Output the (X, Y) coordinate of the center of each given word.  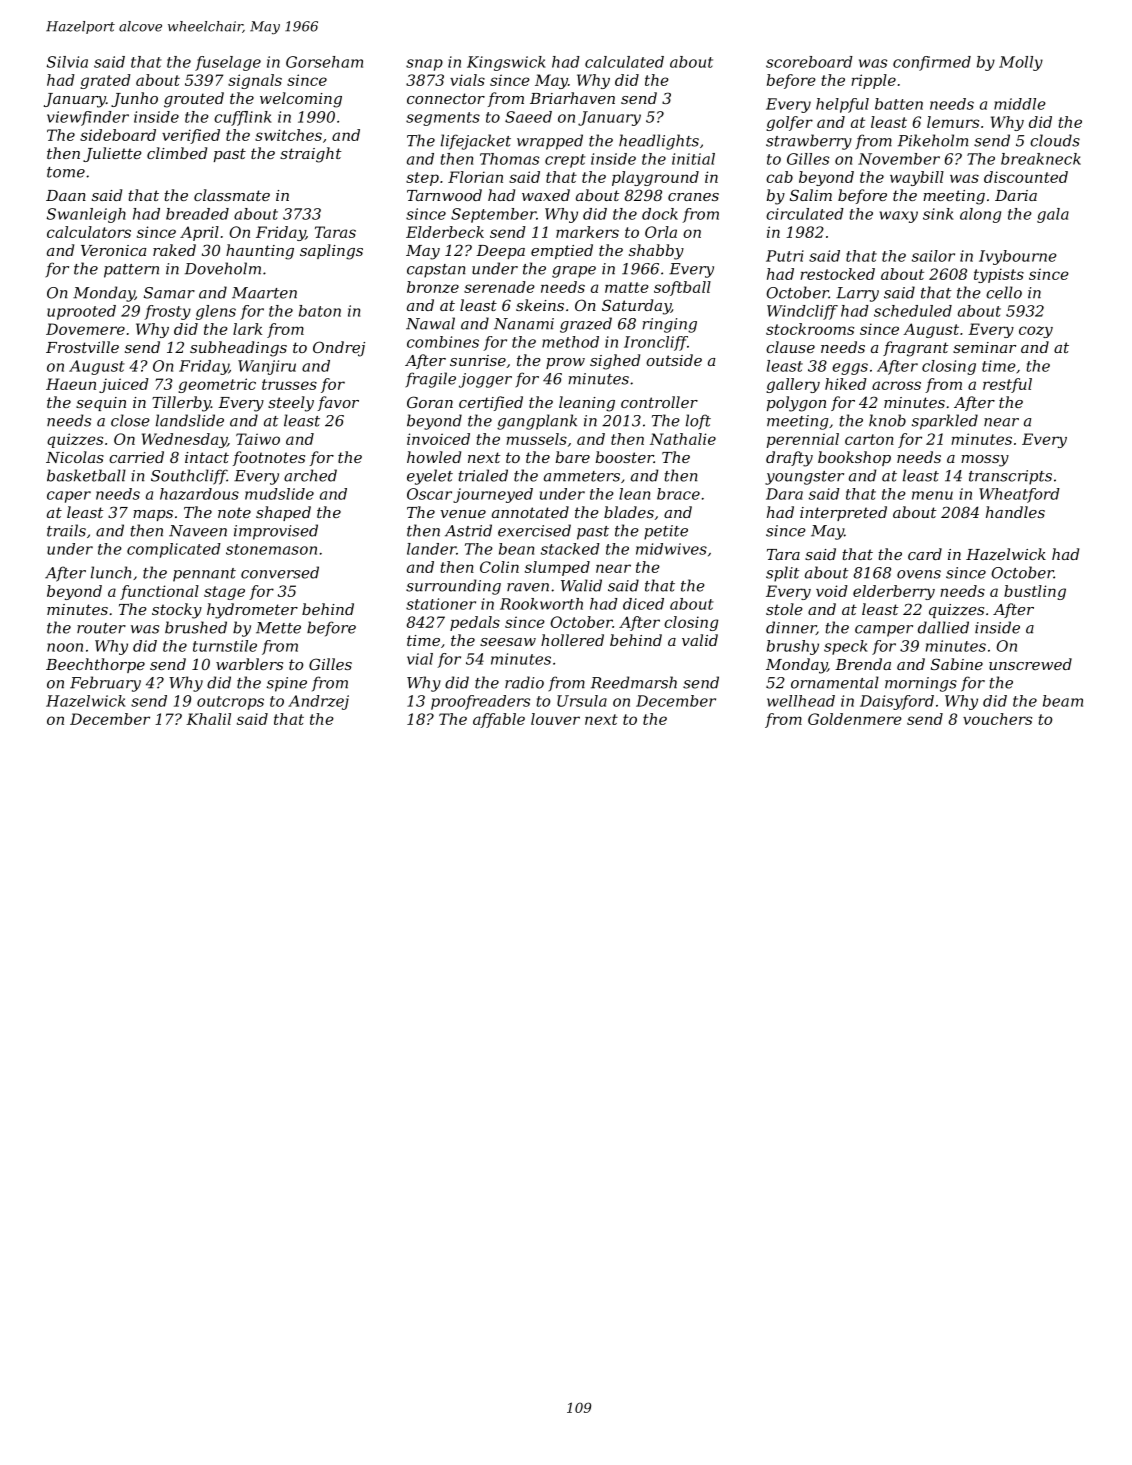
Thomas (509, 159)
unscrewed (1030, 664)
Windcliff (802, 312)
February (105, 684)
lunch (111, 572)
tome (66, 172)
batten (899, 104)
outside (674, 360)
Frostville (82, 347)
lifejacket (476, 142)
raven (528, 587)
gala (1053, 215)
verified (191, 136)
